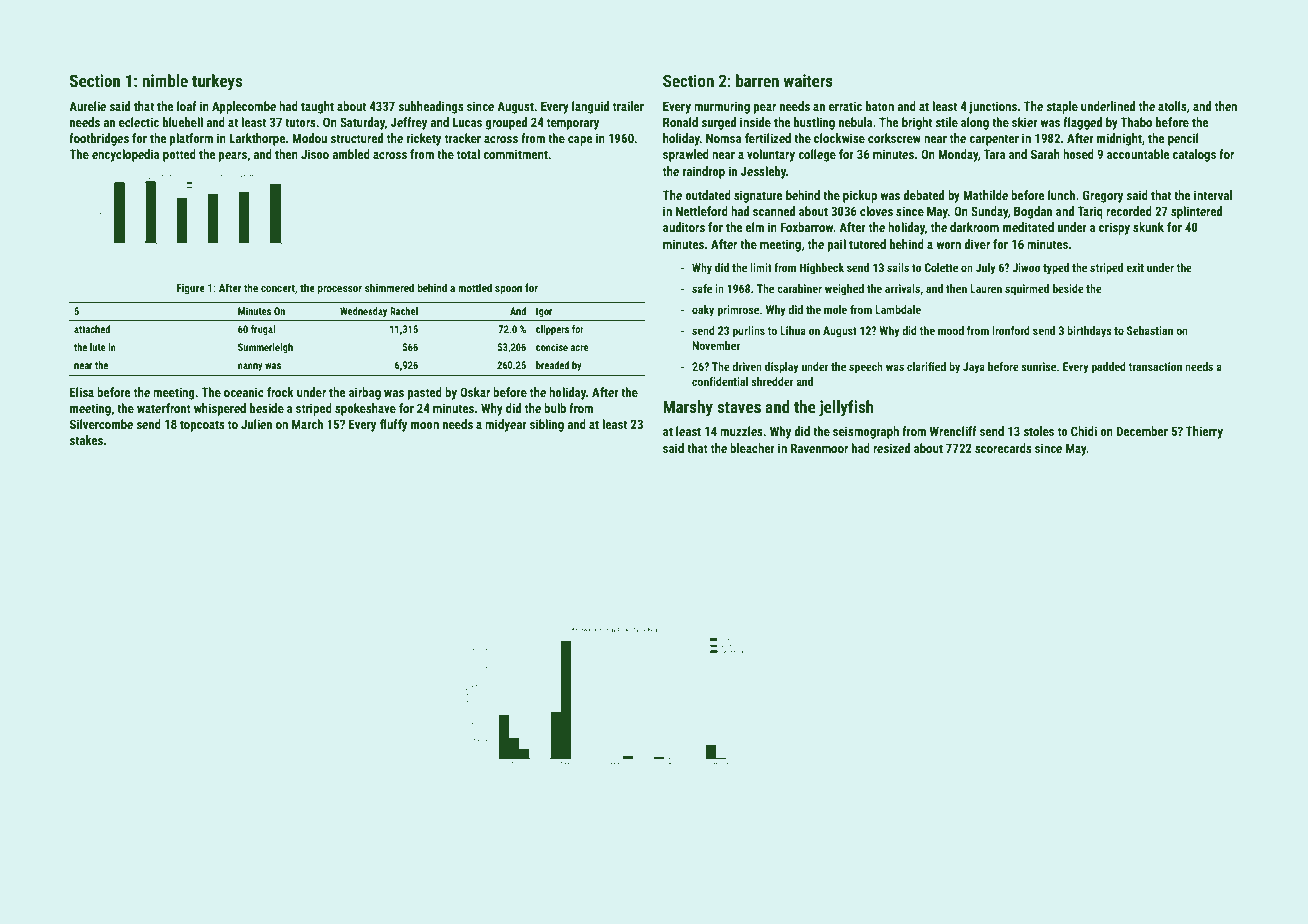 The image size is (1308, 924). What do you see at coordinates (903, 289) in the screenshot?
I see `arrivals` at bounding box center [903, 289].
